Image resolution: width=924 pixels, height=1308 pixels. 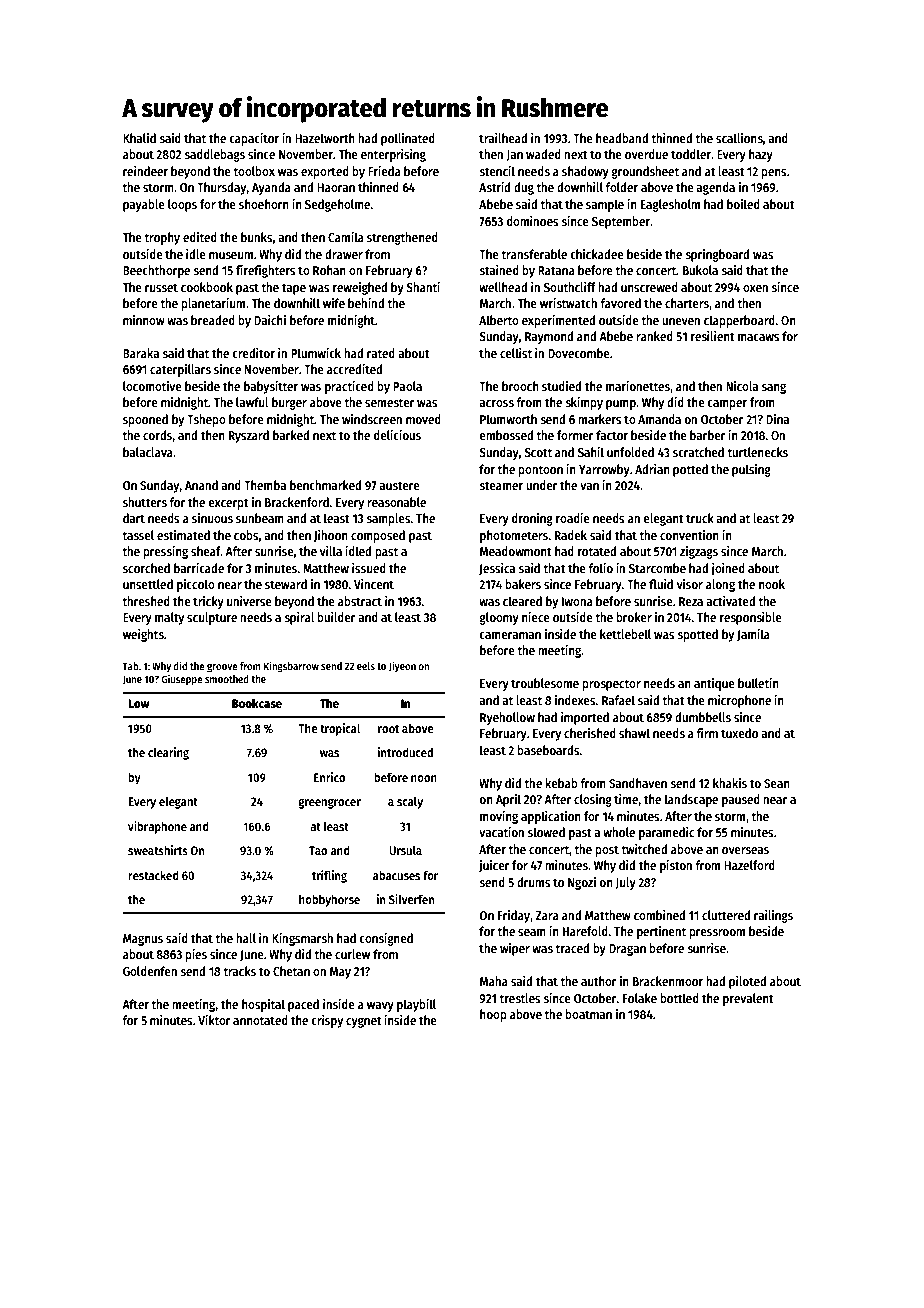 What do you see at coordinates (649, 287) in the document?
I see `unscrewed` at bounding box center [649, 287].
